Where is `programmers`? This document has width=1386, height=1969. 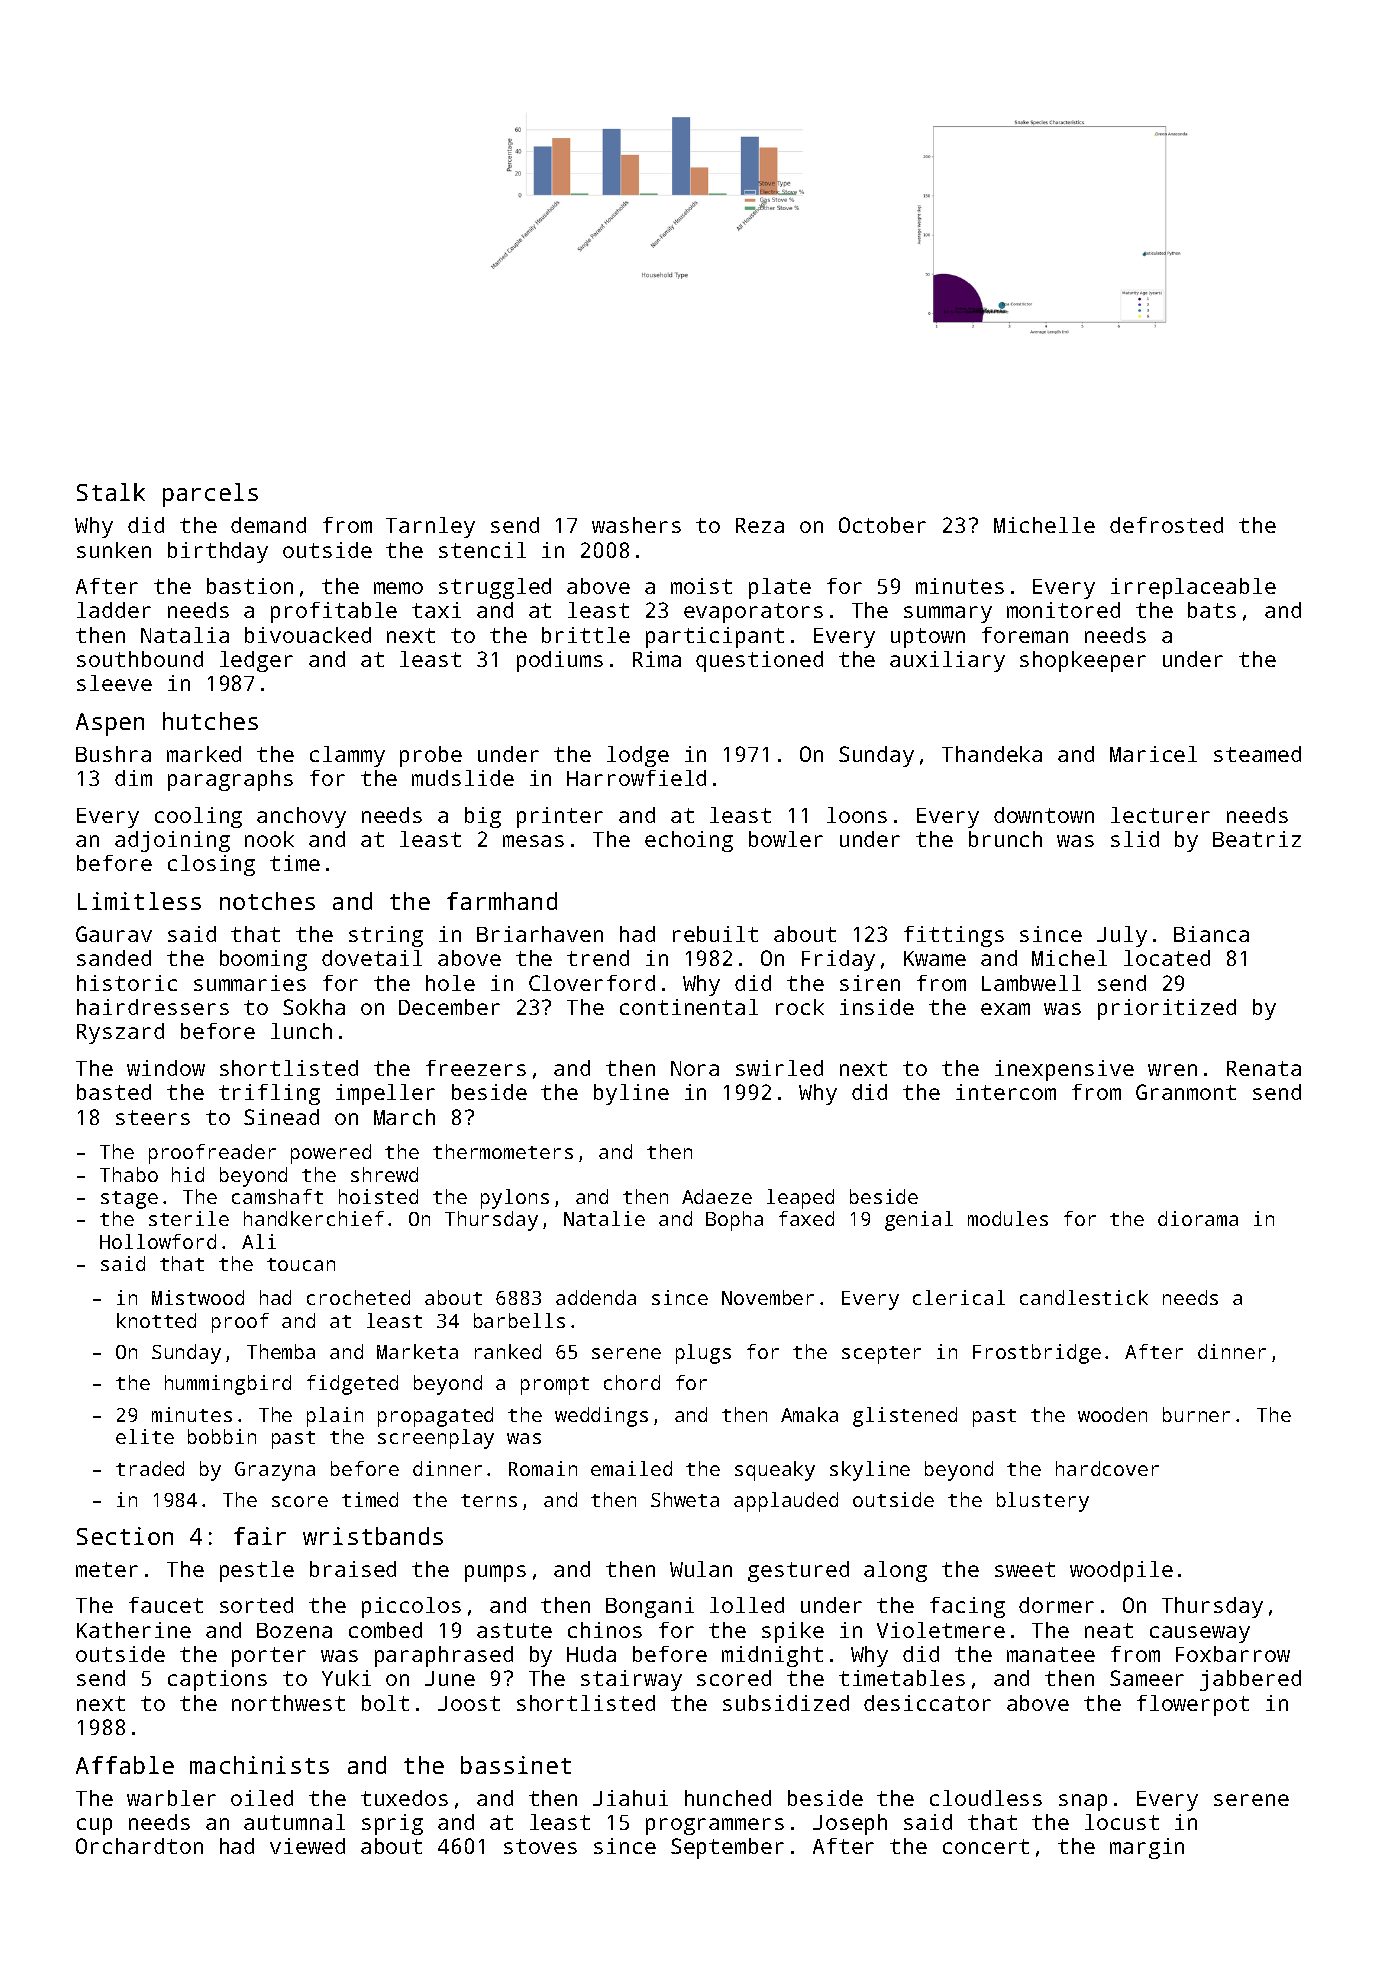
programmers is located at coordinates (715, 1826).
